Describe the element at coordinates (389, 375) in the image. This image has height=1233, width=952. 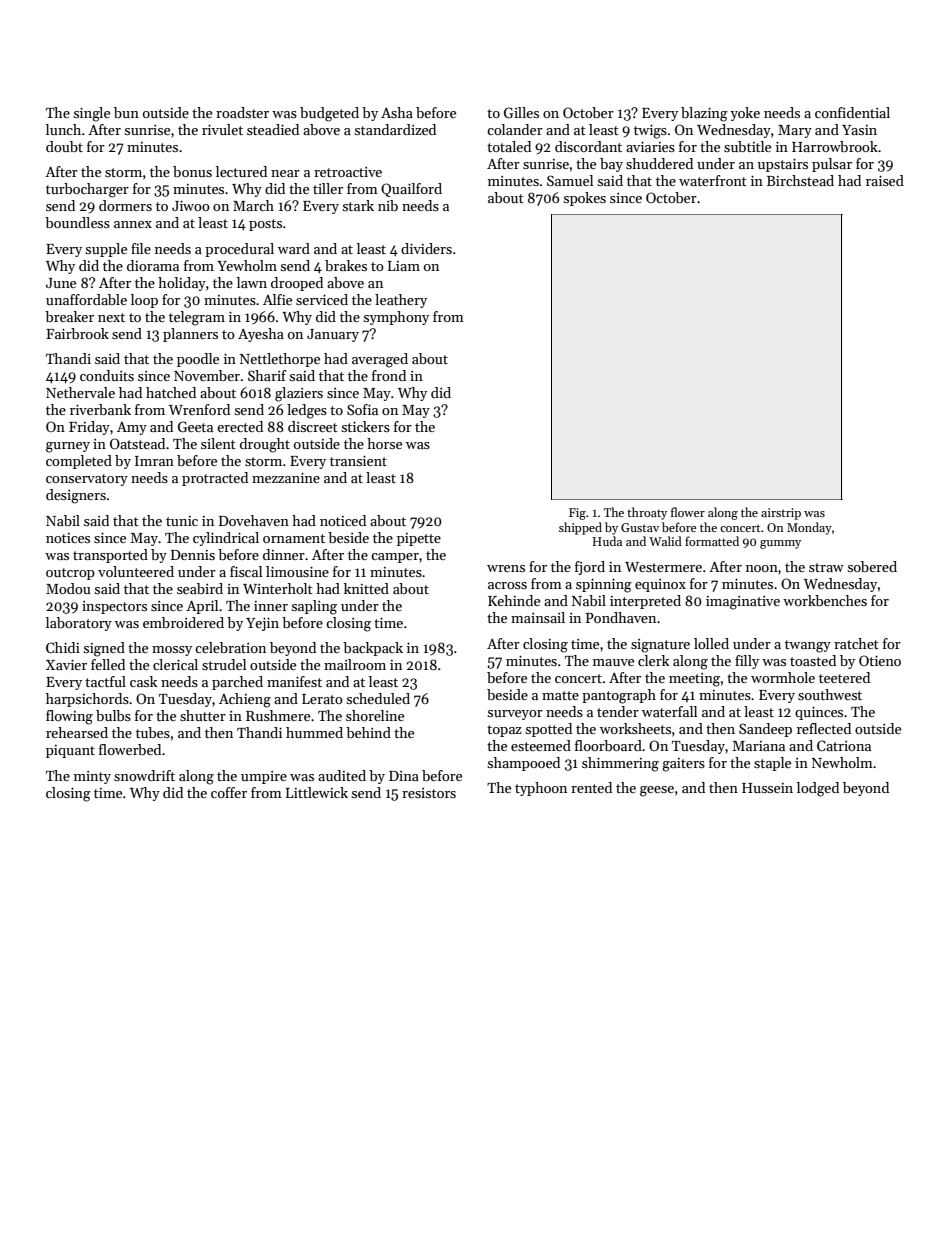
I see `frond` at that location.
